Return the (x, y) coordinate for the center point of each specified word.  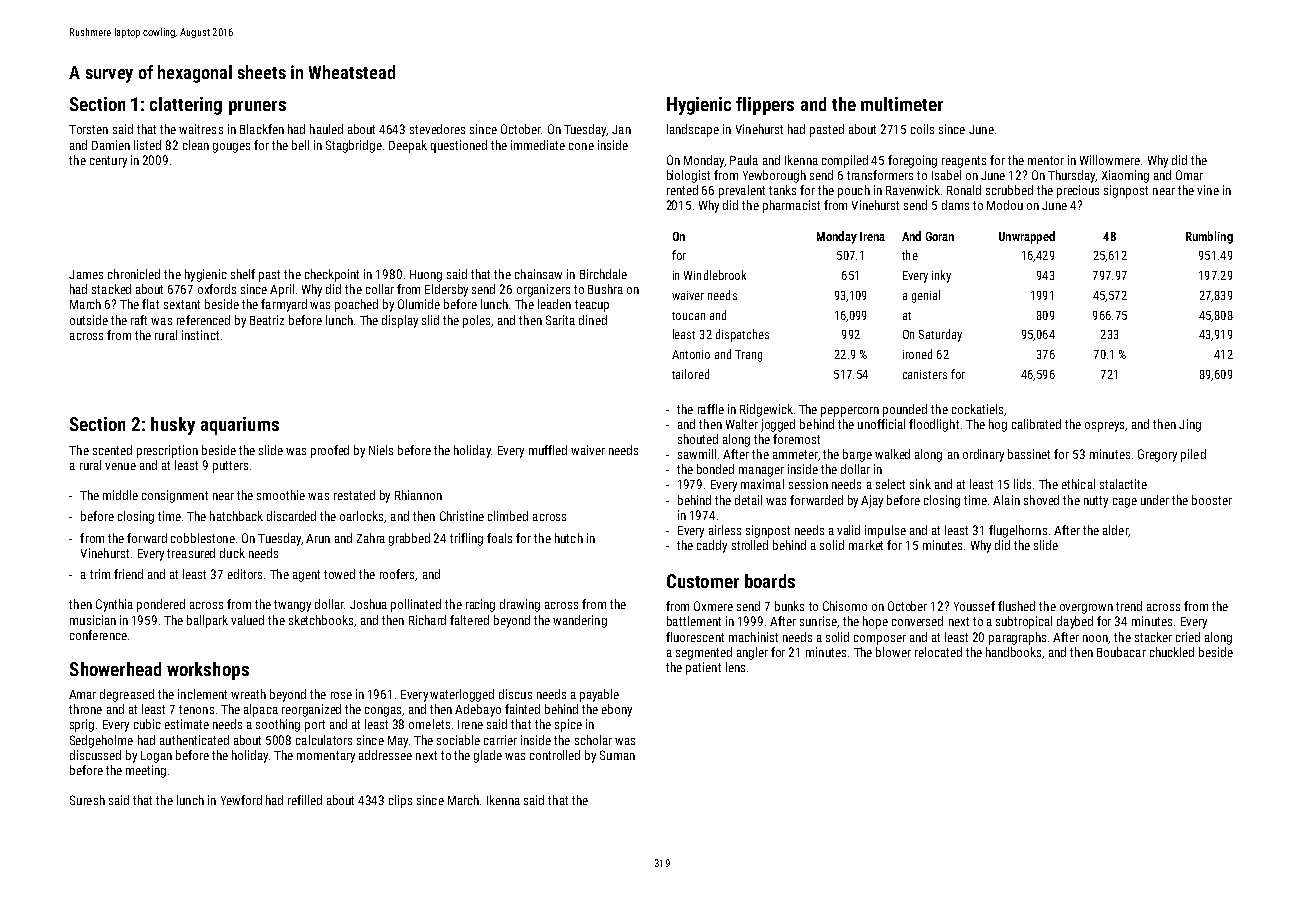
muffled (548, 450)
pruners (257, 108)
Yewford (241, 800)
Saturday (940, 335)
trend (1129, 606)
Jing (1190, 425)
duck (232, 553)
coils (922, 129)
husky (173, 426)
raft (139, 320)
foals (499, 538)
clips (400, 801)
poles (476, 321)
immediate (538, 145)
